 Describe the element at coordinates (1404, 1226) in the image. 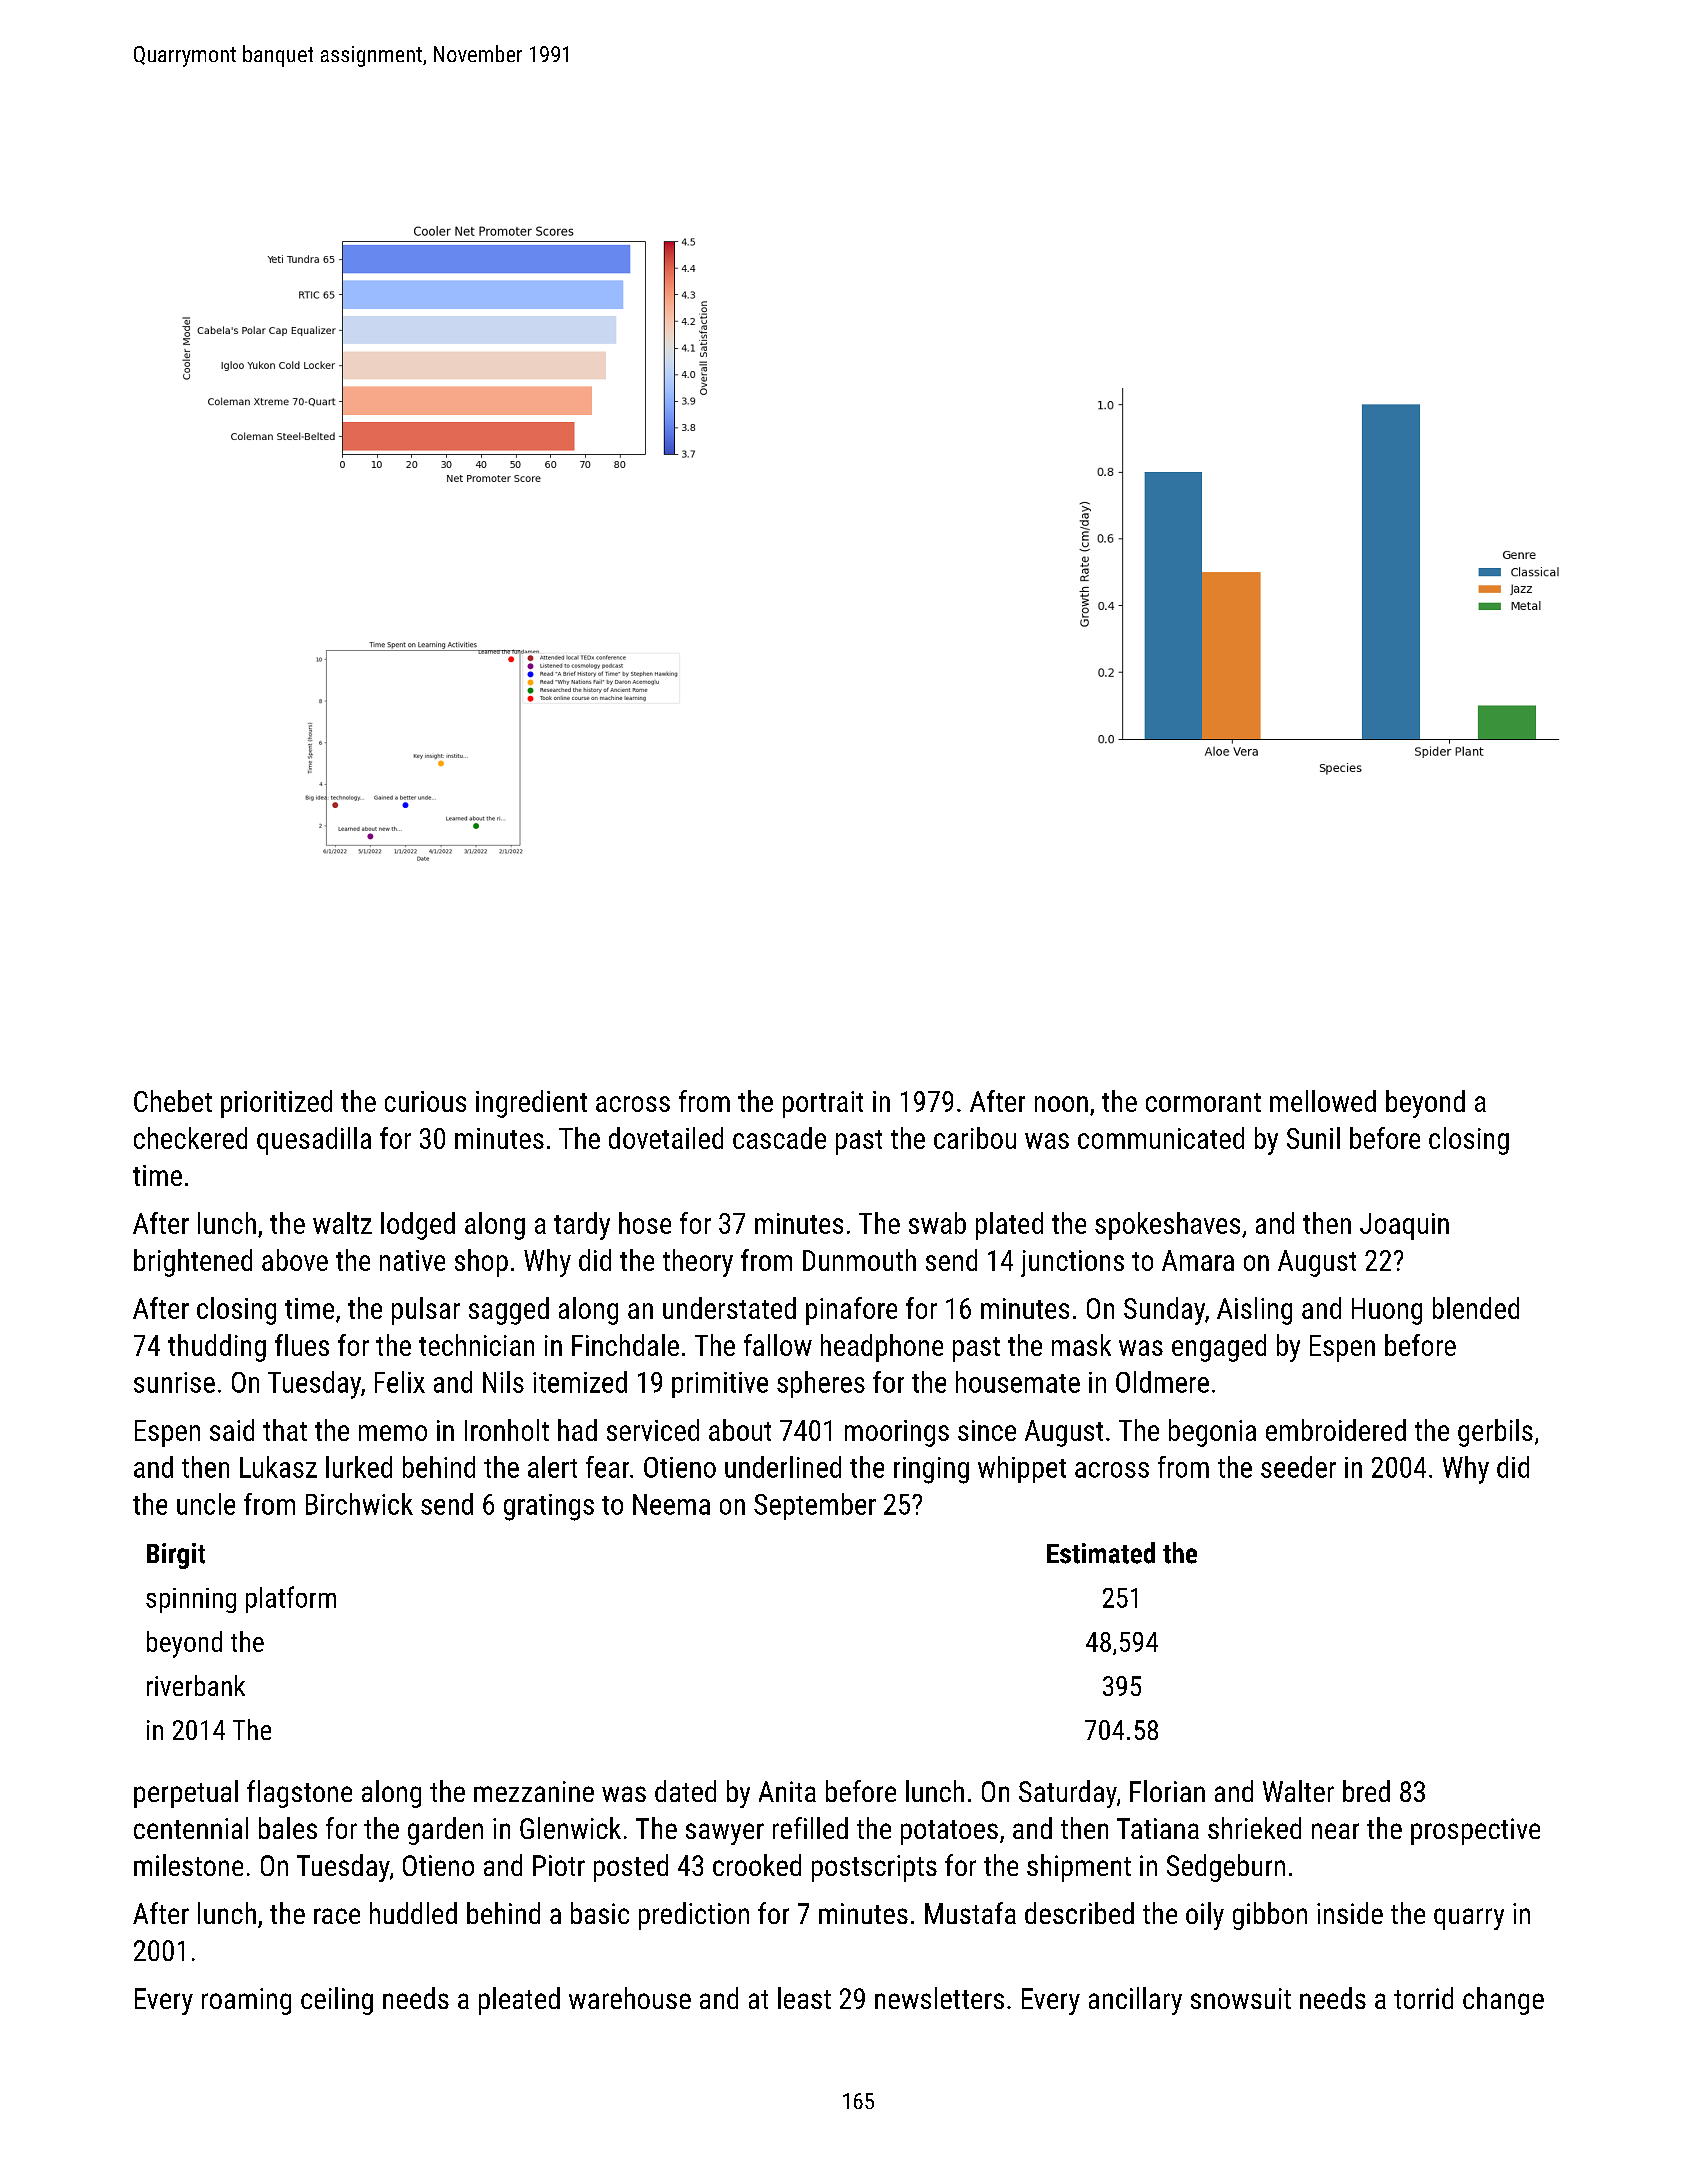

I see `Joaquin` at that location.
